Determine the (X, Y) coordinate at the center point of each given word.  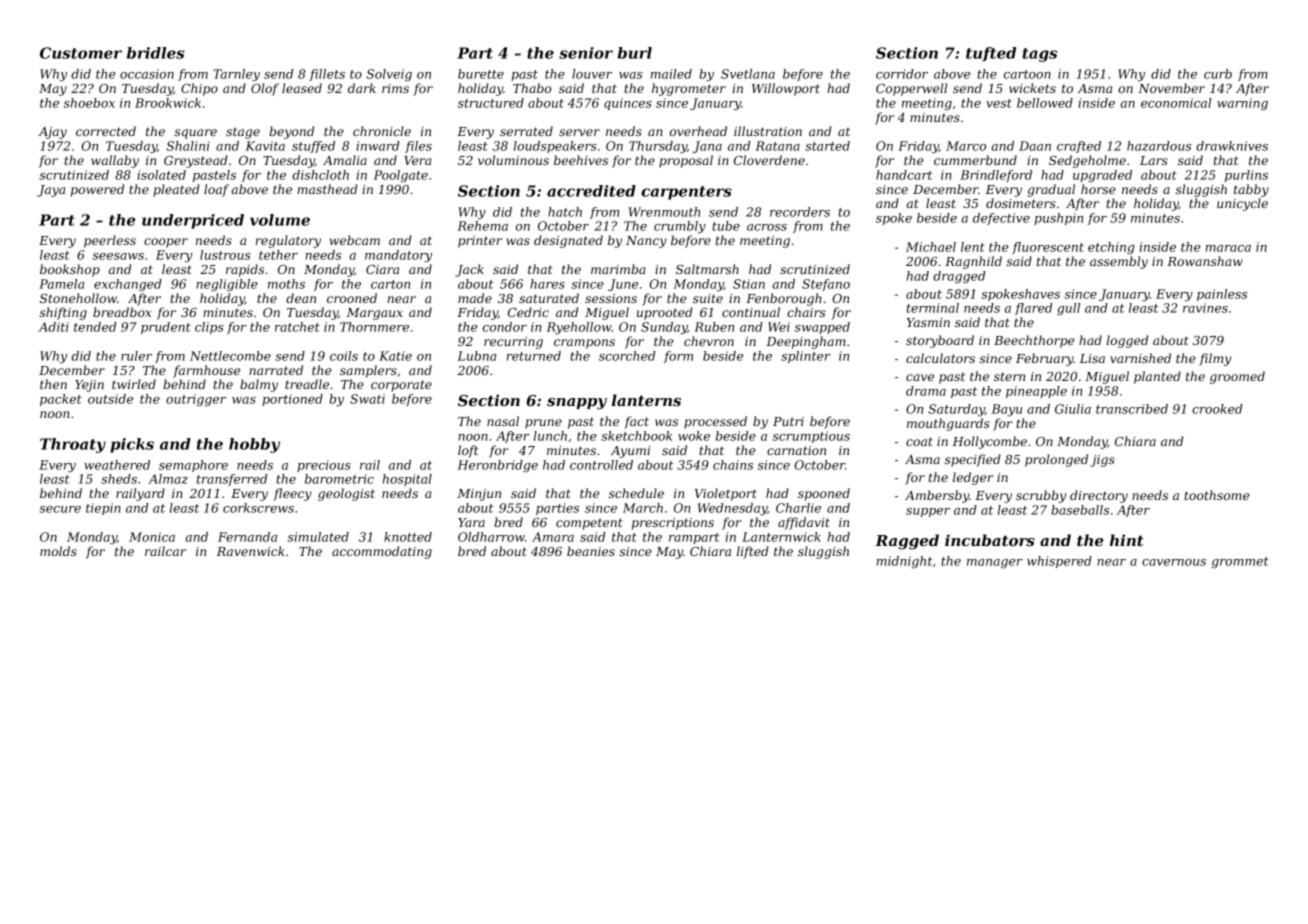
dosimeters (1021, 203)
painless (1222, 295)
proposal (686, 161)
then (53, 384)
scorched (627, 356)
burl (635, 53)
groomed (1237, 377)
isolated (161, 175)
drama (926, 391)
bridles (156, 53)
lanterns (646, 400)
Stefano (826, 285)
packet (61, 400)
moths (286, 284)
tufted (991, 54)
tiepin (103, 509)
